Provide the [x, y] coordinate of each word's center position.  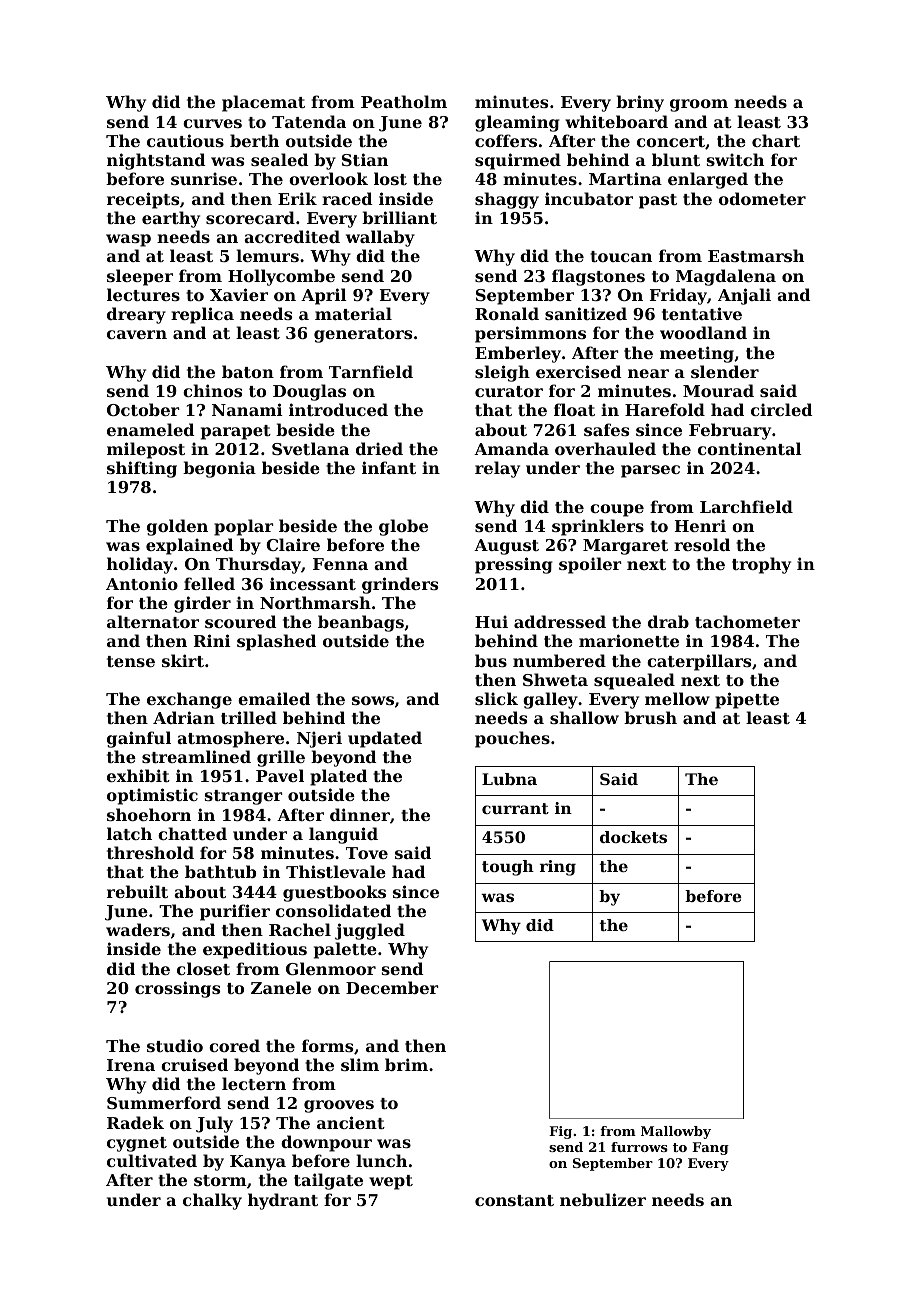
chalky [212, 1201]
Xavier [239, 294]
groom [699, 105]
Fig [560, 1132]
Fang [710, 1148]
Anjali [744, 296]
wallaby [380, 238]
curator [509, 391]
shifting [142, 469]
